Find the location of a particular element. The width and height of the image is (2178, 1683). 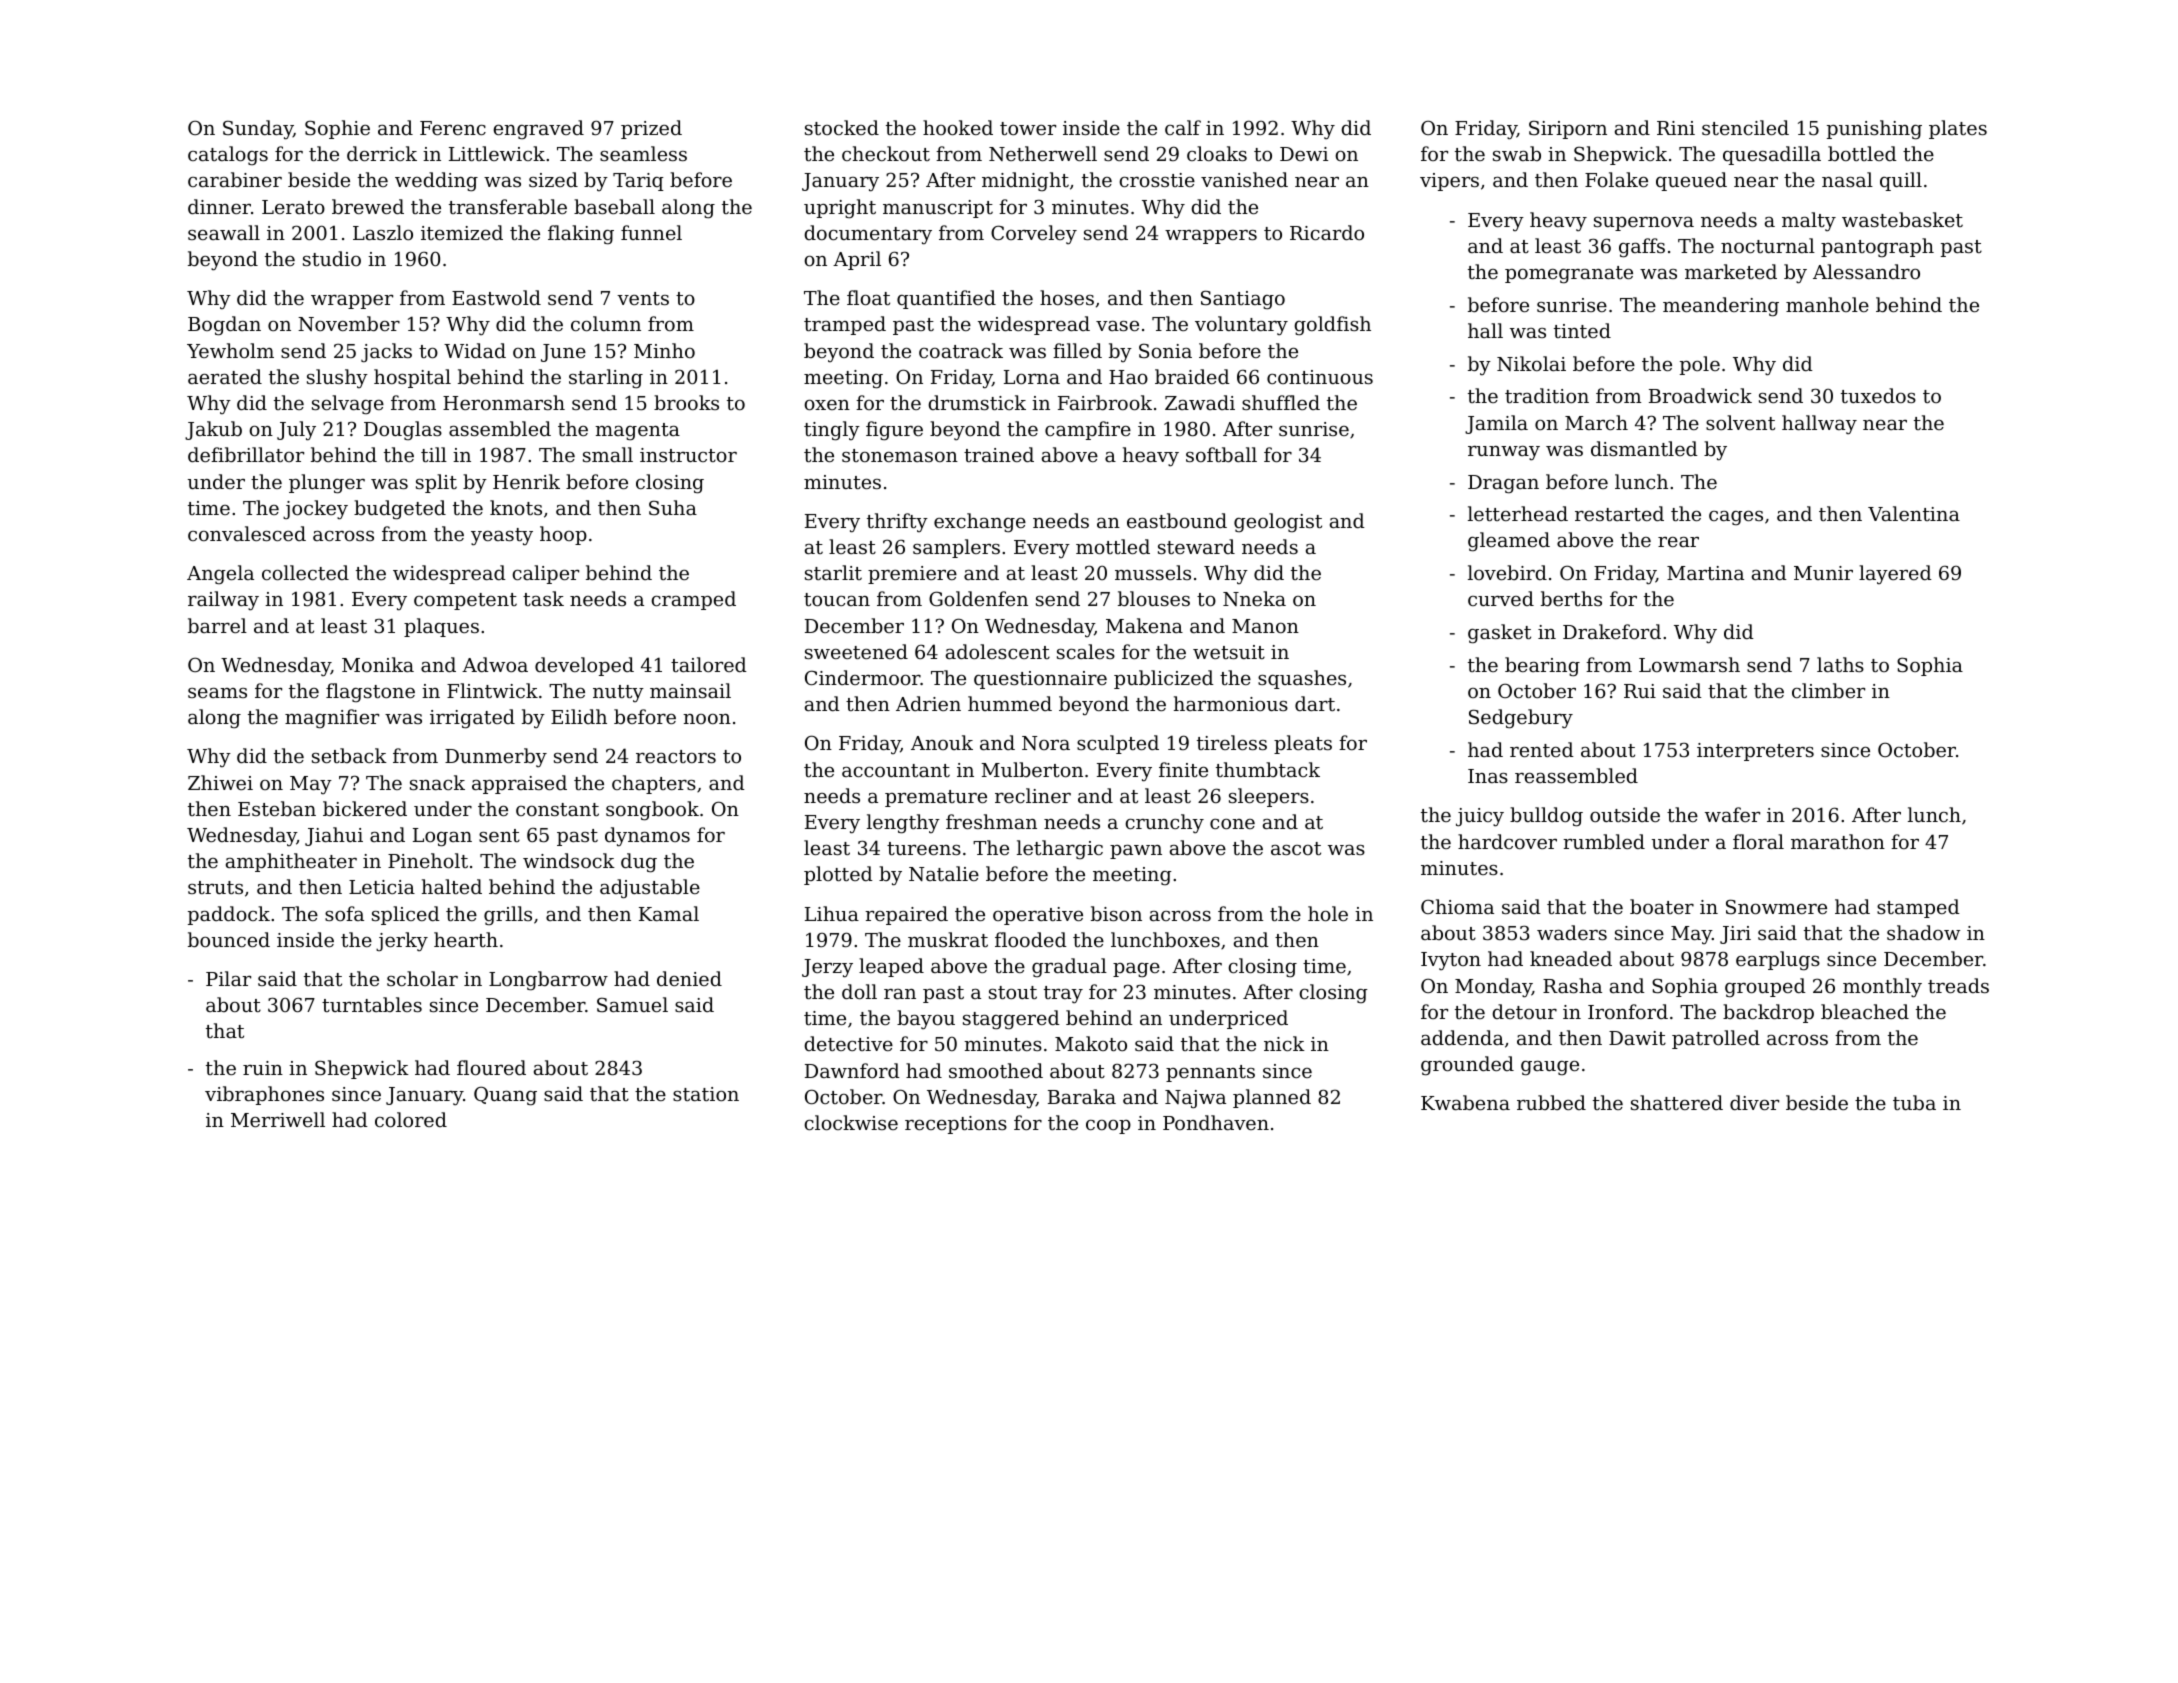

Zhiwei is located at coordinates (220, 782).
